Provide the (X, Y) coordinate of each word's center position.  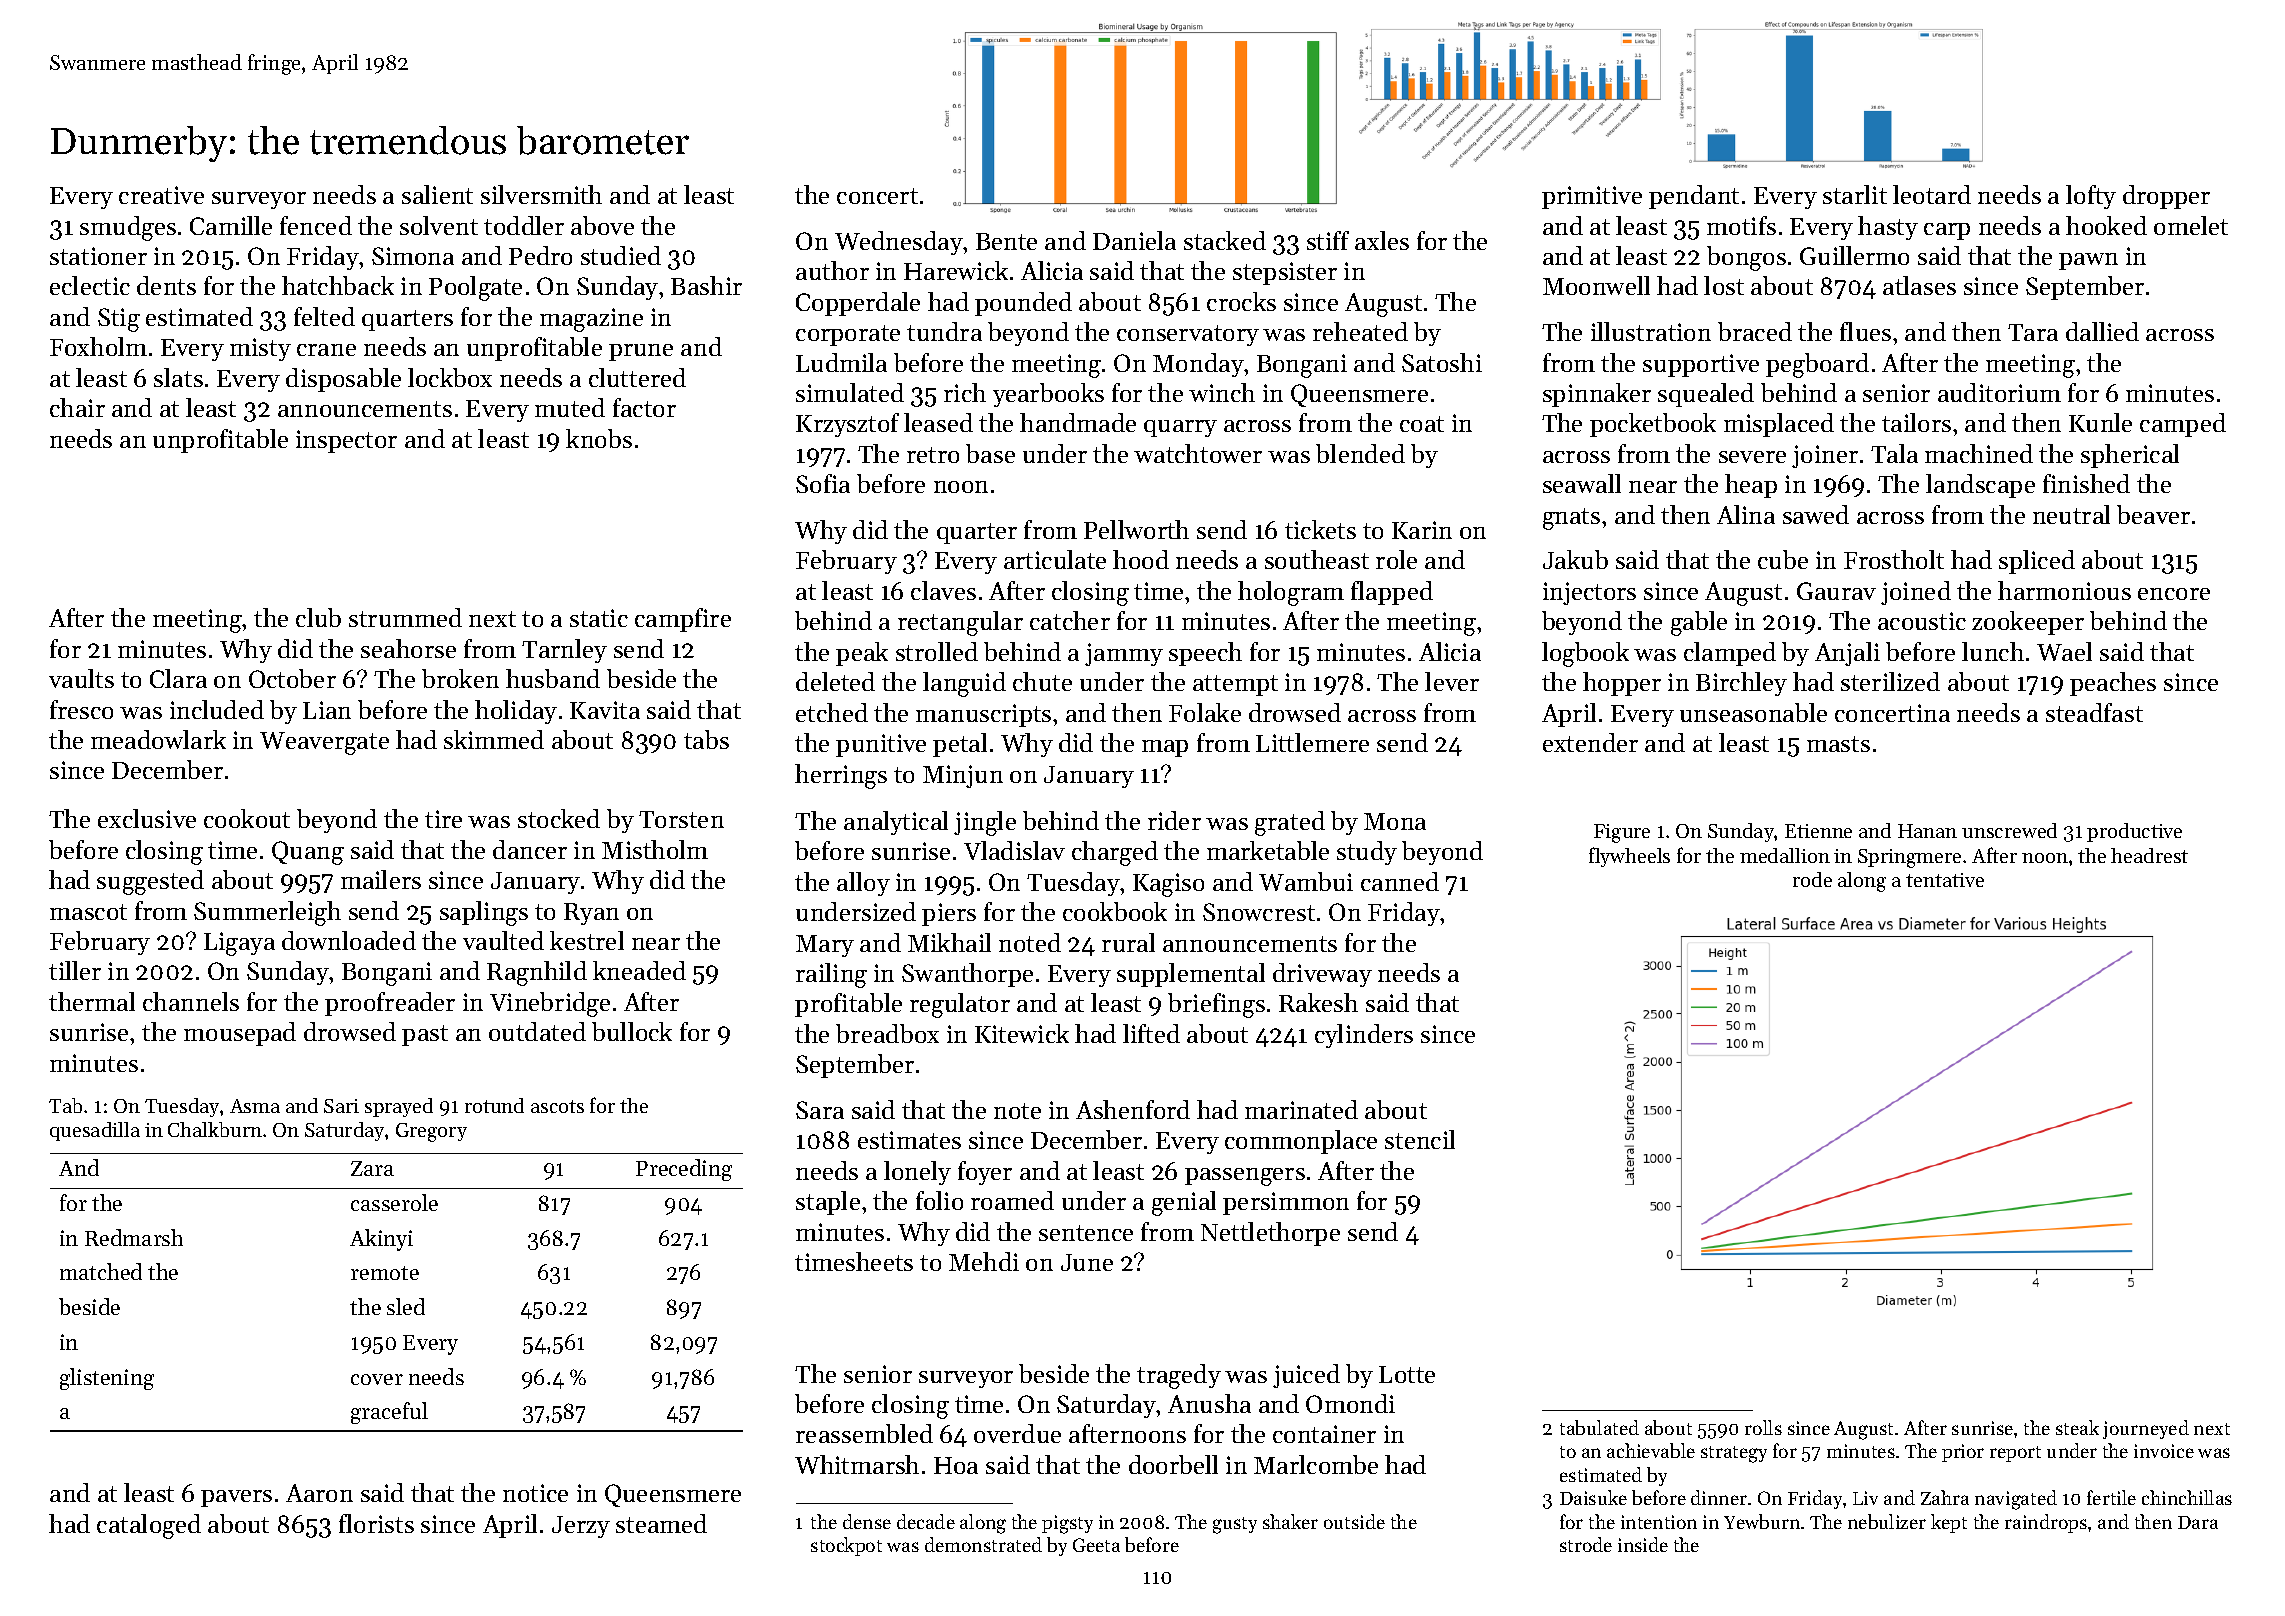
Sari (341, 1106)
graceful (389, 1413)
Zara (372, 1168)
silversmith (541, 194)
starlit (1855, 194)
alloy (863, 884)
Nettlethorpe (1270, 1234)
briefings (1216, 1005)
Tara (2033, 332)
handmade (1078, 422)
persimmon (1286, 1203)
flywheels (1629, 857)
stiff (1328, 240)
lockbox (450, 377)
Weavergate (324, 743)
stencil (1420, 1139)
